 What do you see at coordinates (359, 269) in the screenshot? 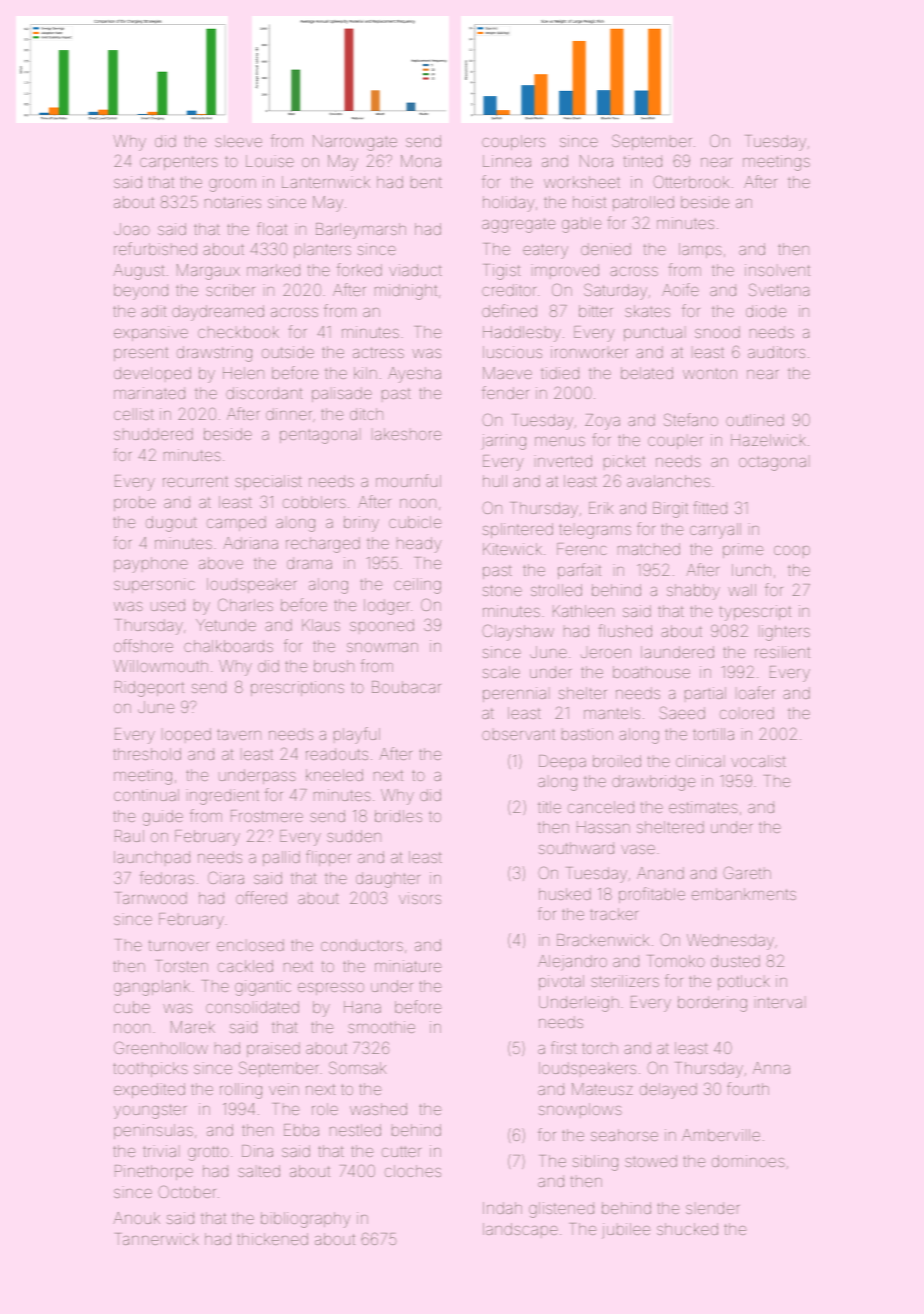
I see `forked` at bounding box center [359, 269].
